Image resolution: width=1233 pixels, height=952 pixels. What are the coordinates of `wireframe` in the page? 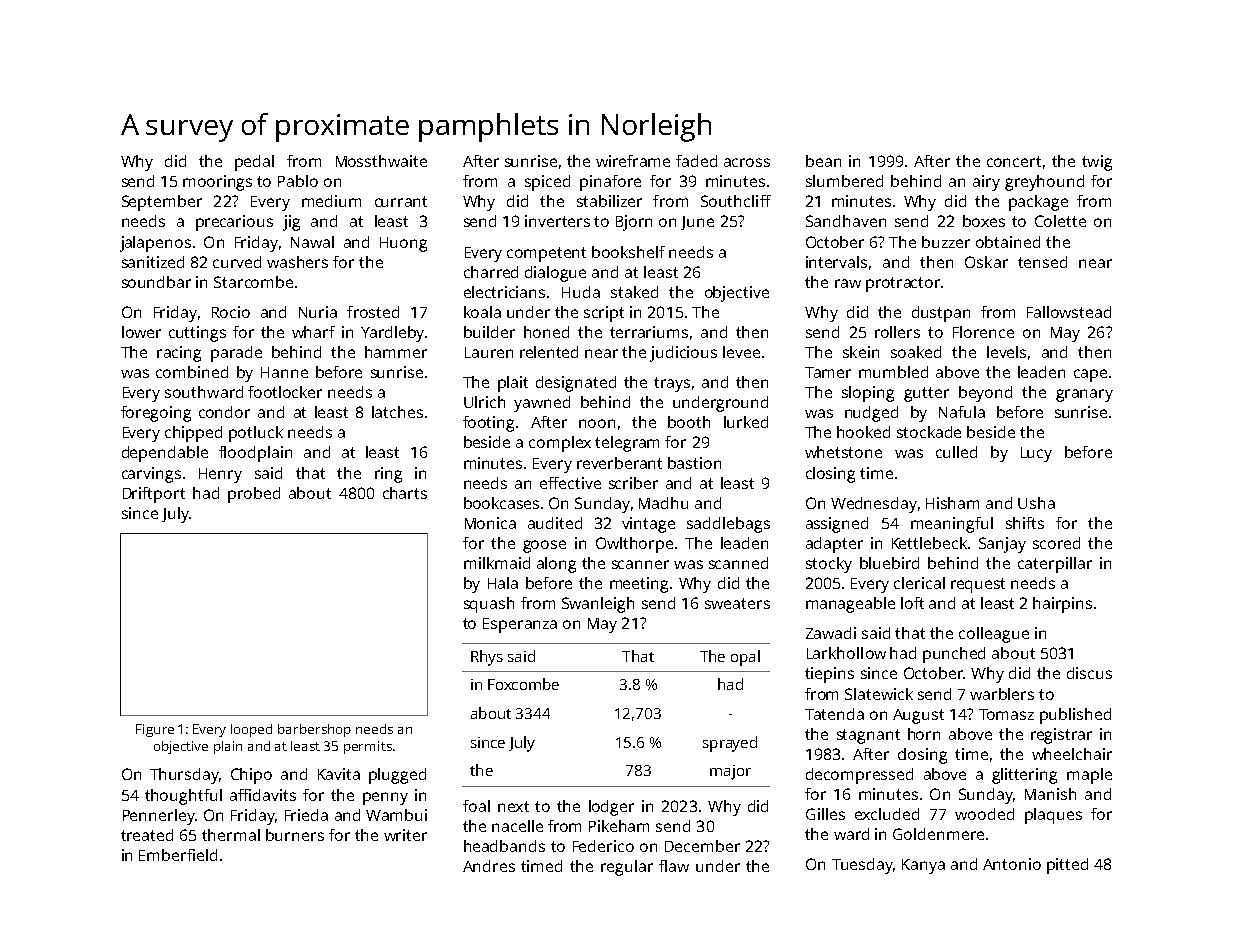 It's located at (633, 161).
